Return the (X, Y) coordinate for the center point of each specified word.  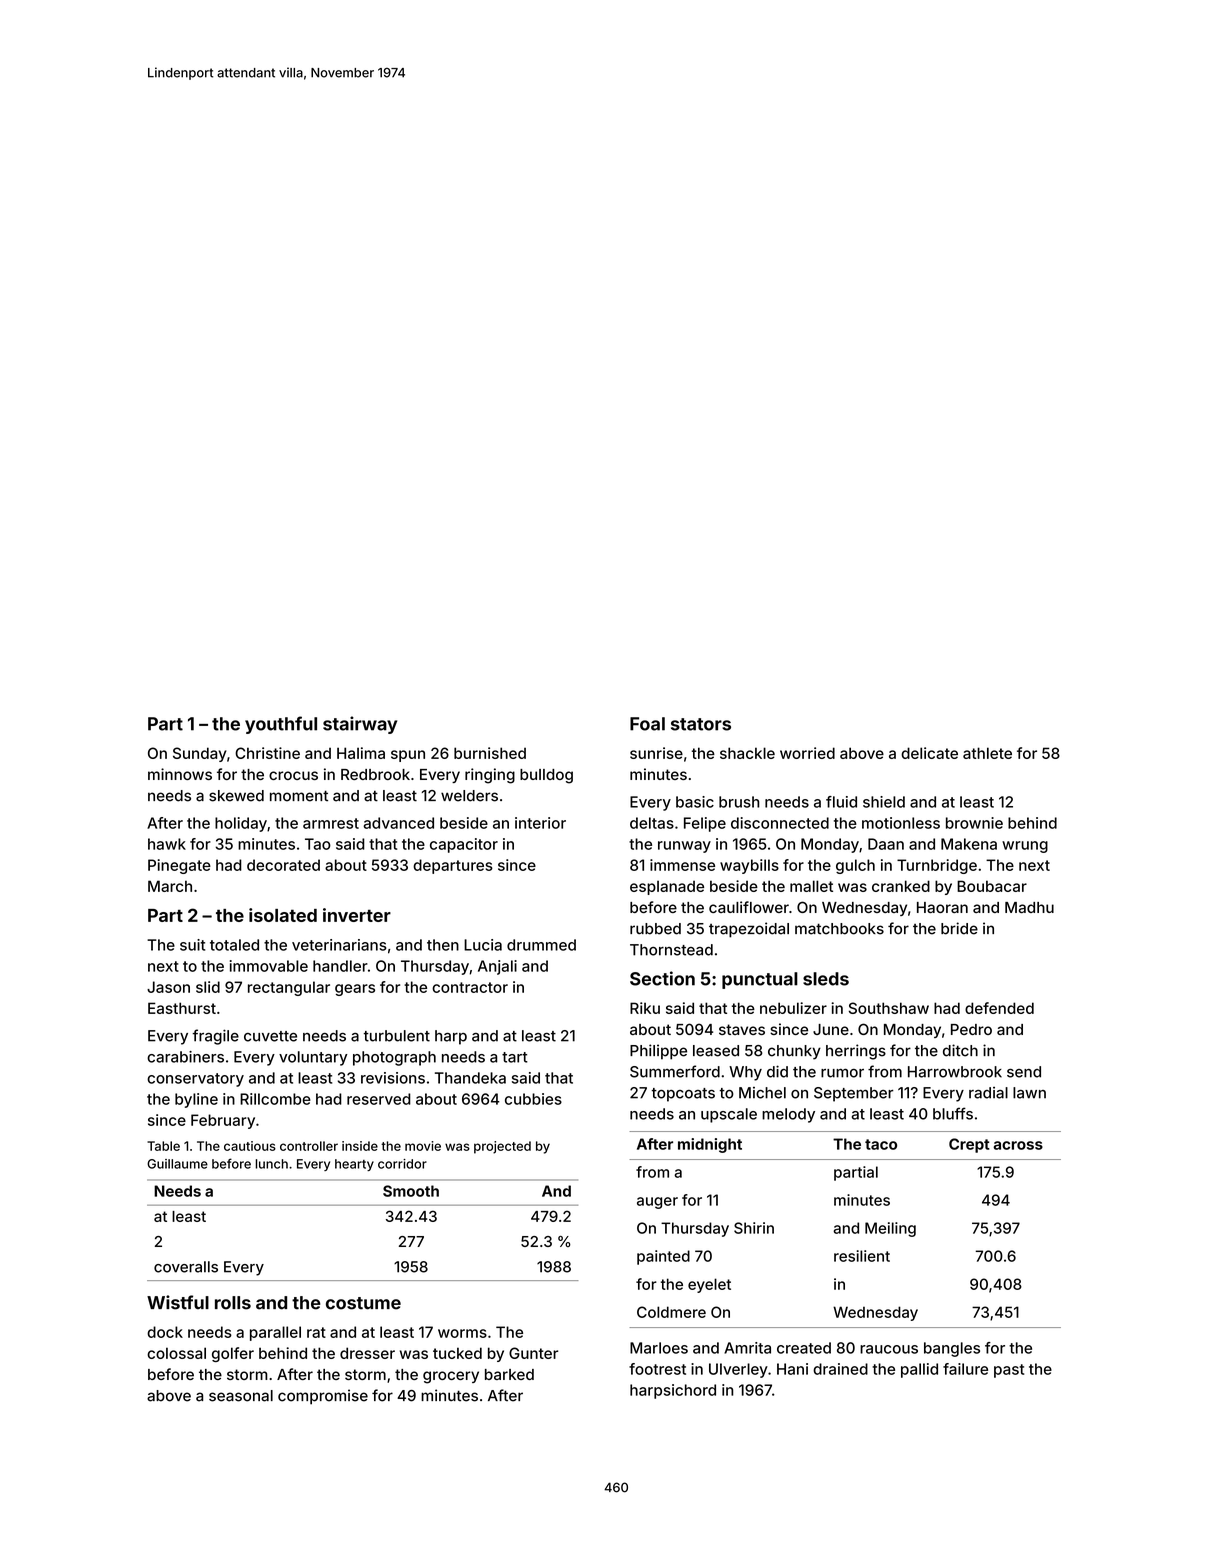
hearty (354, 1165)
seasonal (241, 1396)
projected (502, 1147)
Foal (647, 724)
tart (515, 1057)
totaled (234, 945)
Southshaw (889, 1008)
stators (701, 724)
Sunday (200, 754)
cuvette (270, 1036)
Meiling (890, 1229)
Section (662, 978)
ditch (960, 1050)
